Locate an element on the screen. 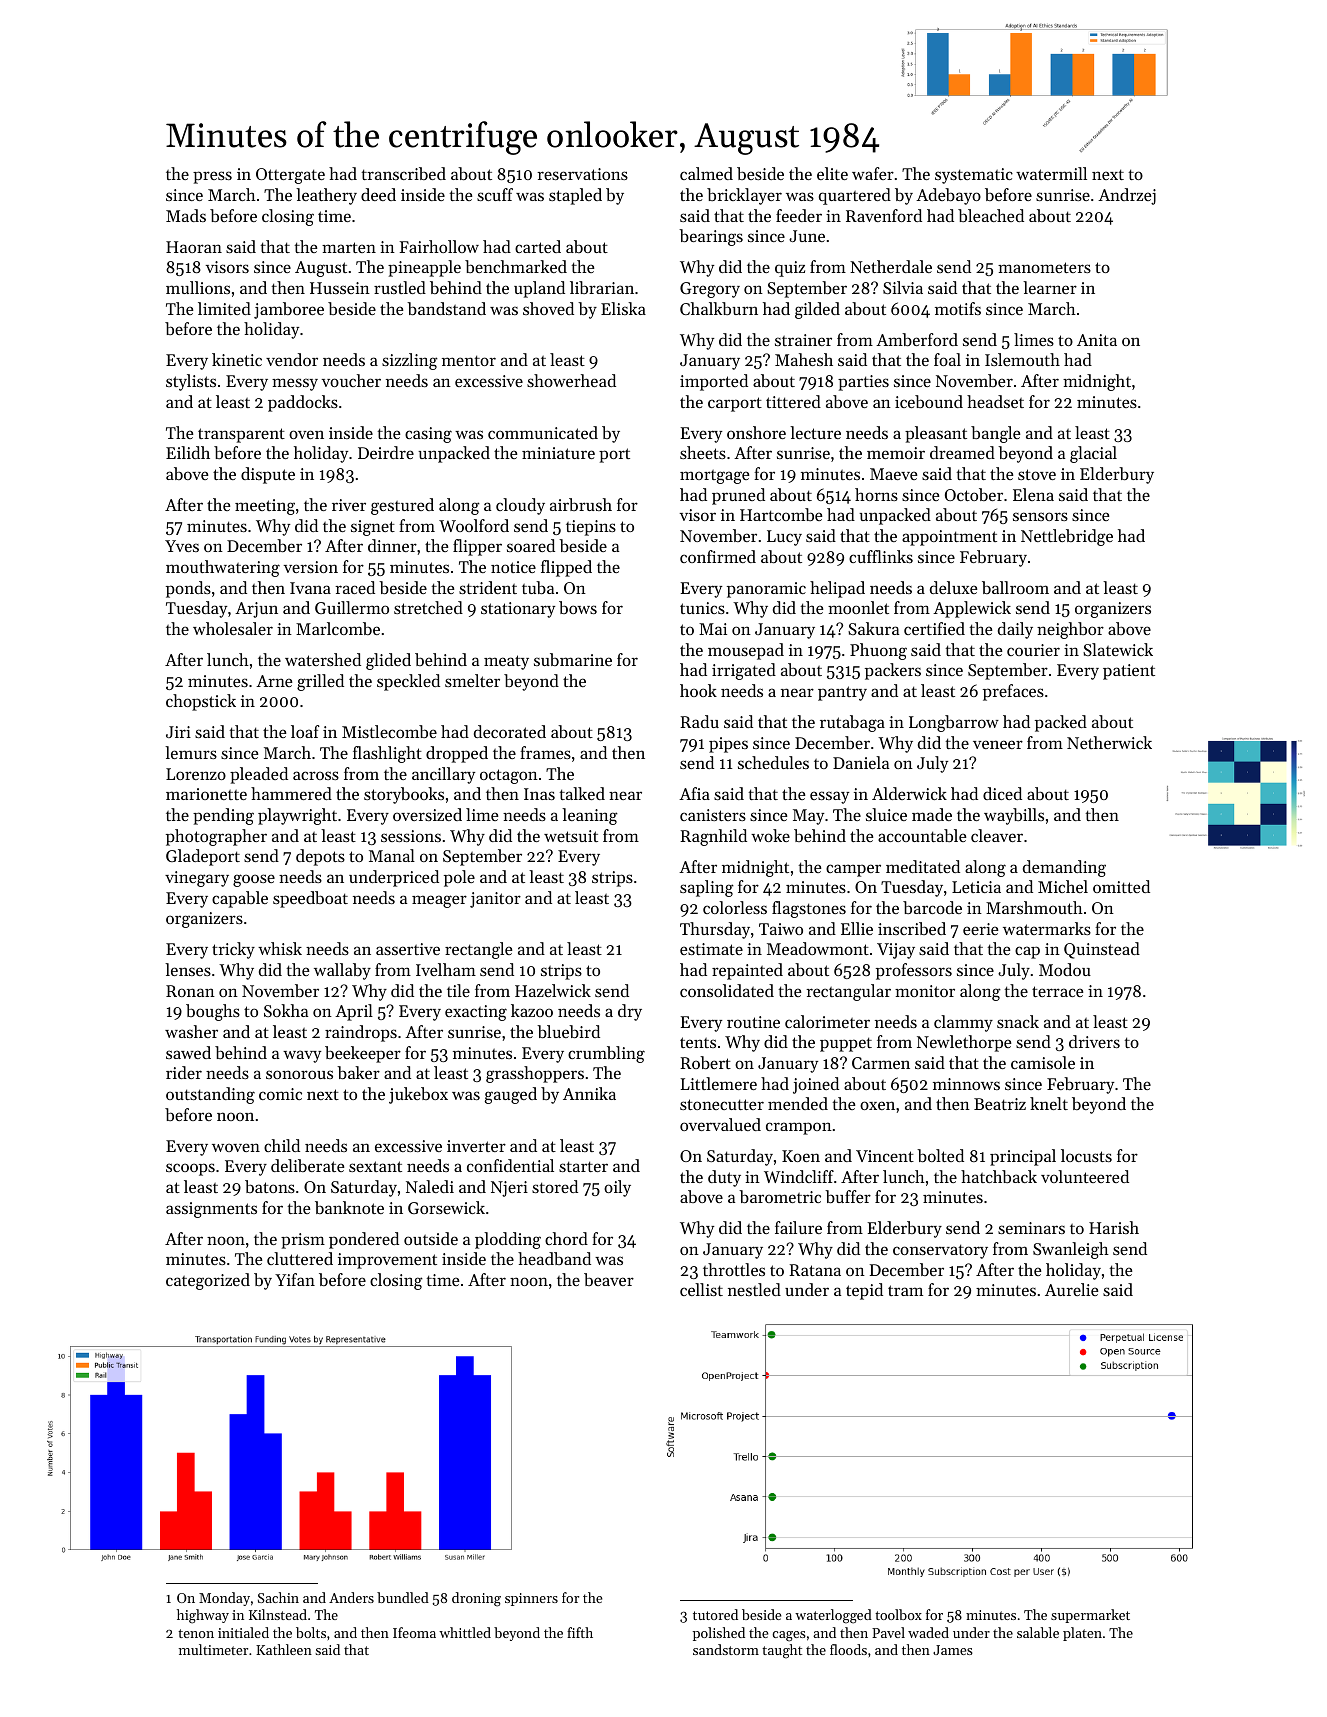 The width and height of the screenshot is (1327, 1717). droning is located at coordinates (476, 1599).
